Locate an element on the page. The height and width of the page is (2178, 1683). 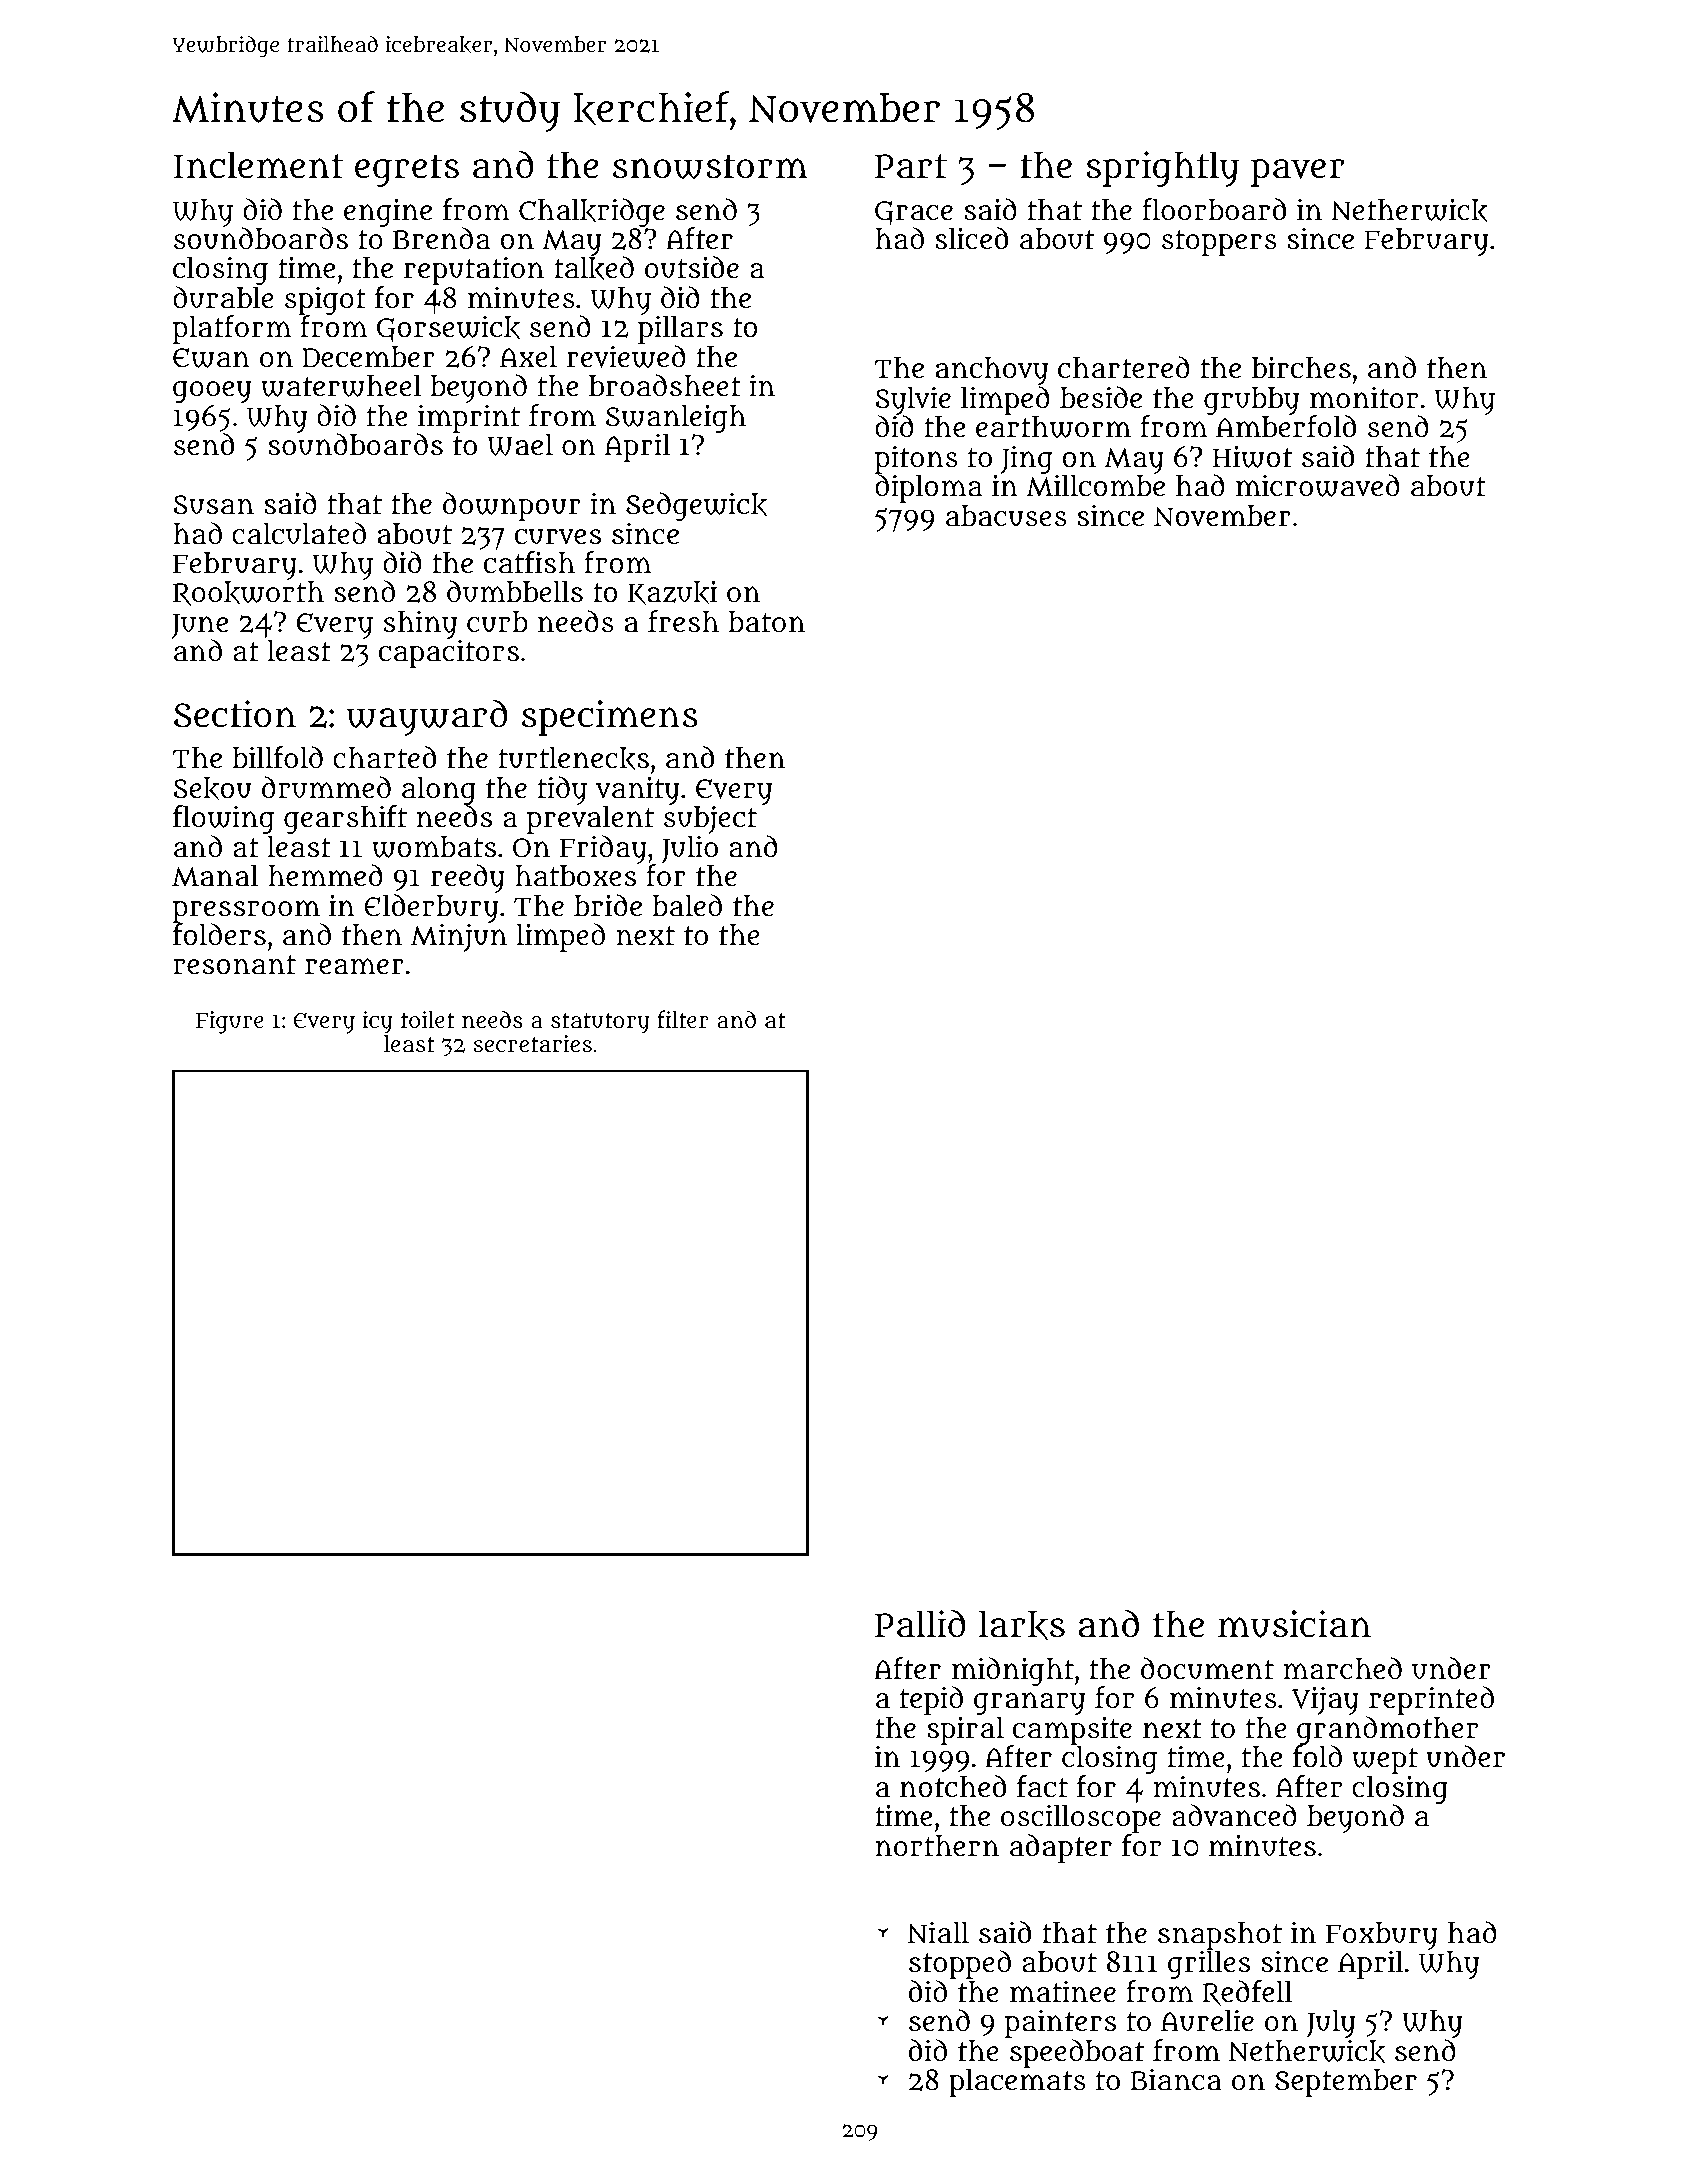
placemats is located at coordinates (1017, 2083).
